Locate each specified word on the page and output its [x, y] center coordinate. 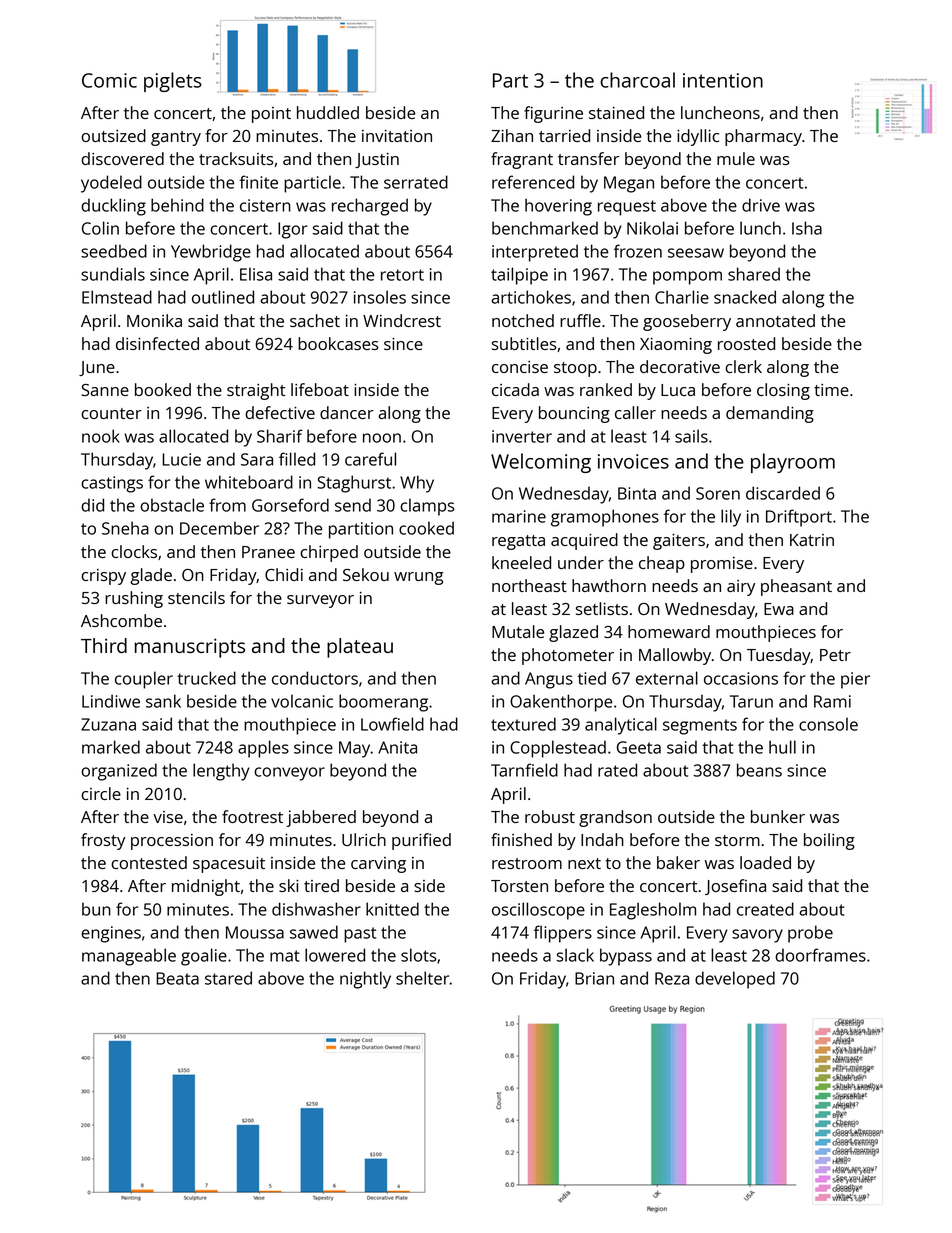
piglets [173, 82]
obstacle [172, 505]
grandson [615, 818]
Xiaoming [676, 346]
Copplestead [558, 749]
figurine [553, 114]
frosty [103, 841]
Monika [154, 320]
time [831, 390]
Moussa [255, 932]
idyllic [698, 137]
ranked [606, 389]
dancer [347, 412]
